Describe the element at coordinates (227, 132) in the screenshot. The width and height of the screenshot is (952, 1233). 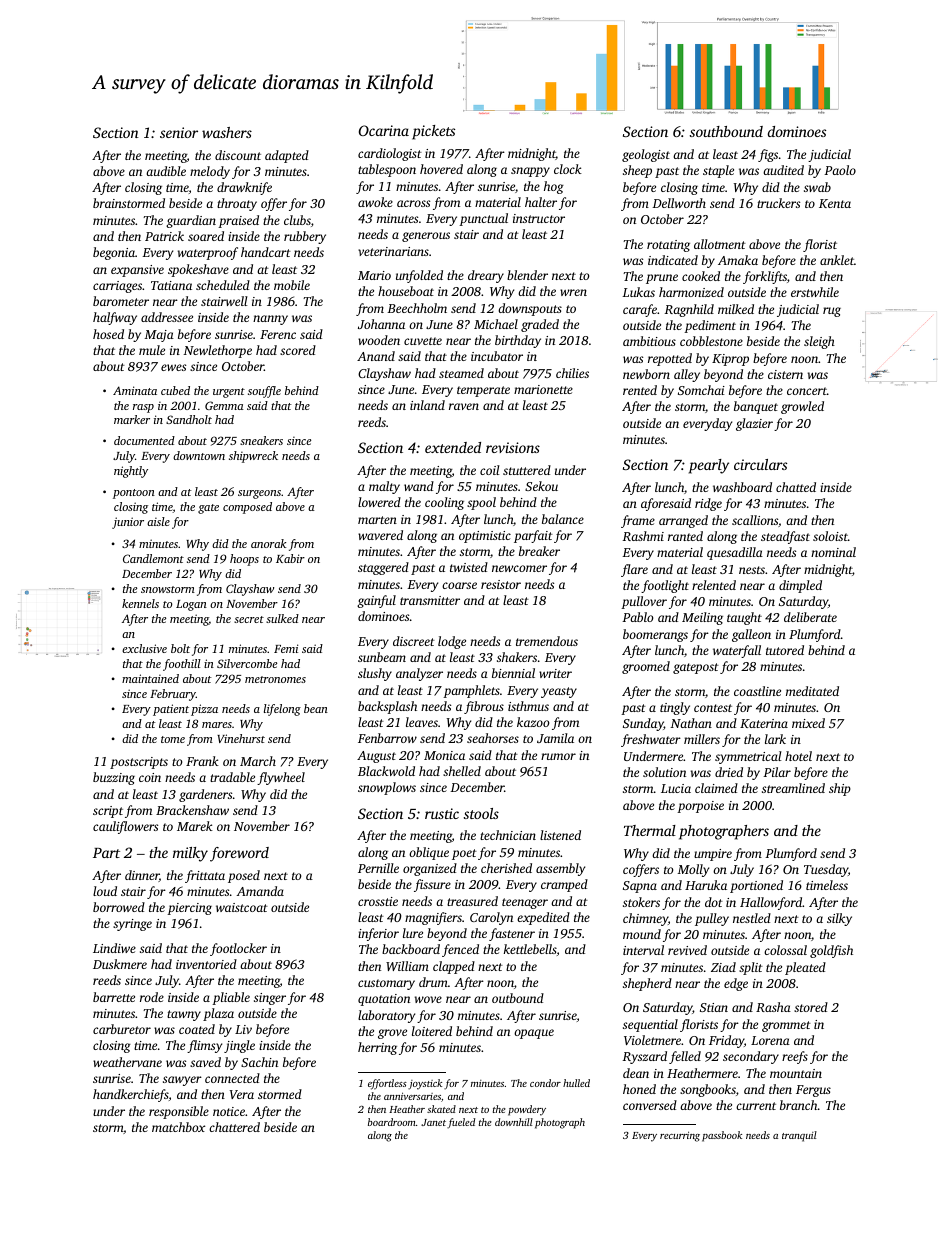
I see `washers` at that location.
